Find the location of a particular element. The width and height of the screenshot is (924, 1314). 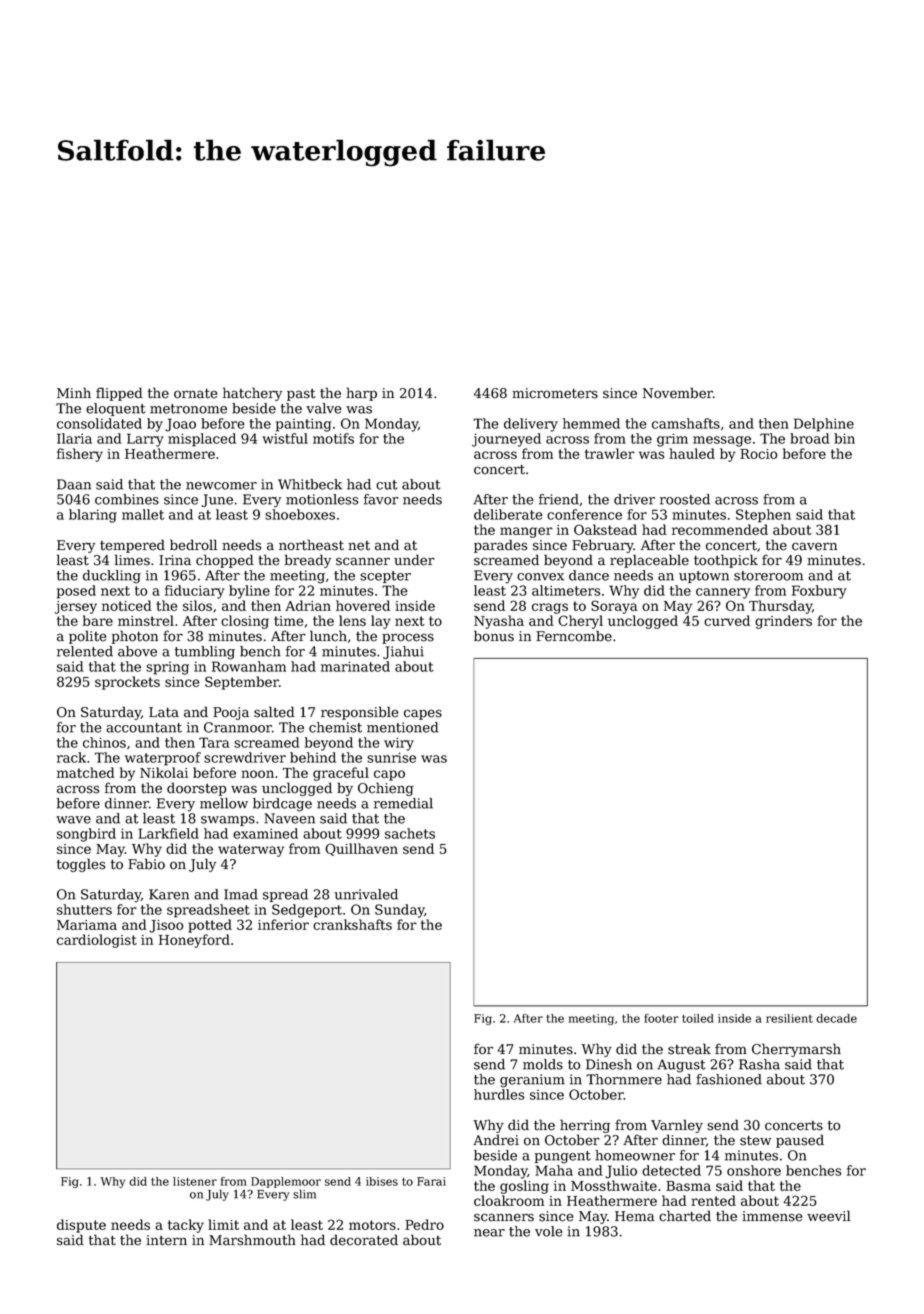

Ilaria is located at coordinates (74, 438).
